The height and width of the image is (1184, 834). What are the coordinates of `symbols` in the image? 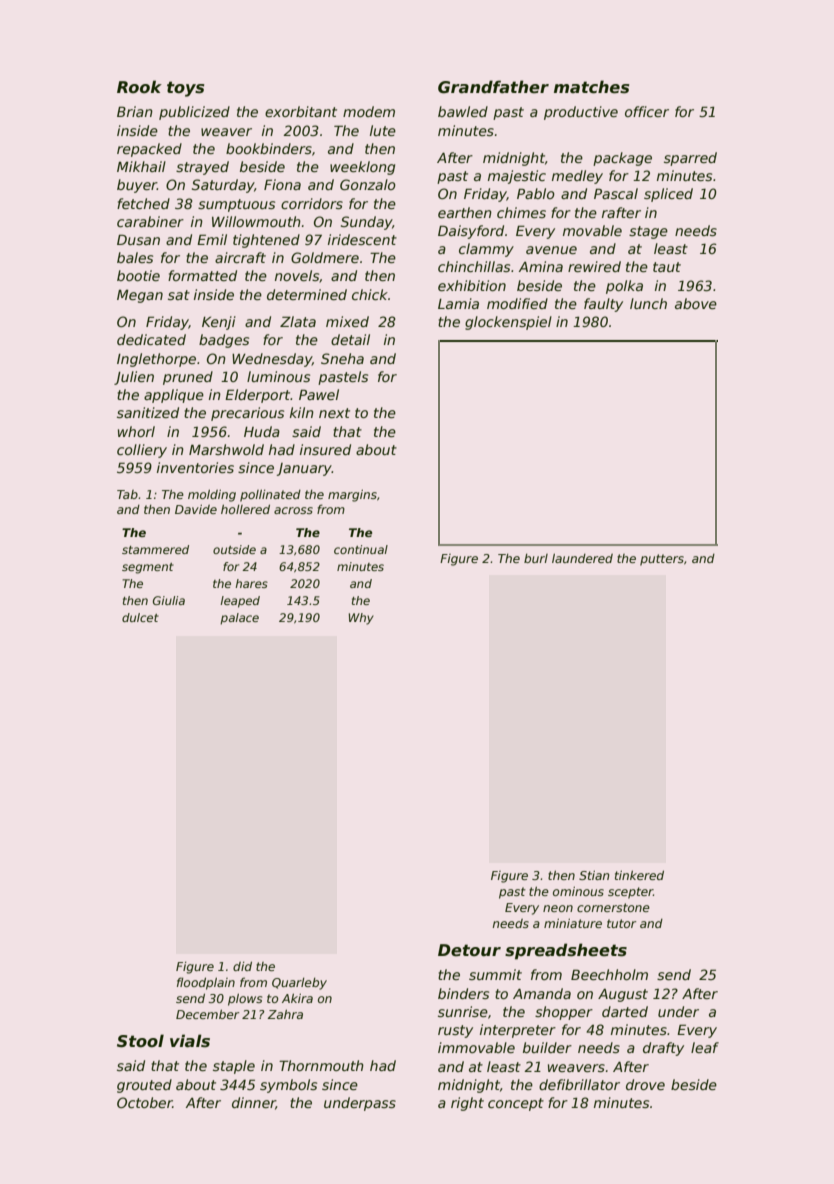 It's located at (288, 1086).
